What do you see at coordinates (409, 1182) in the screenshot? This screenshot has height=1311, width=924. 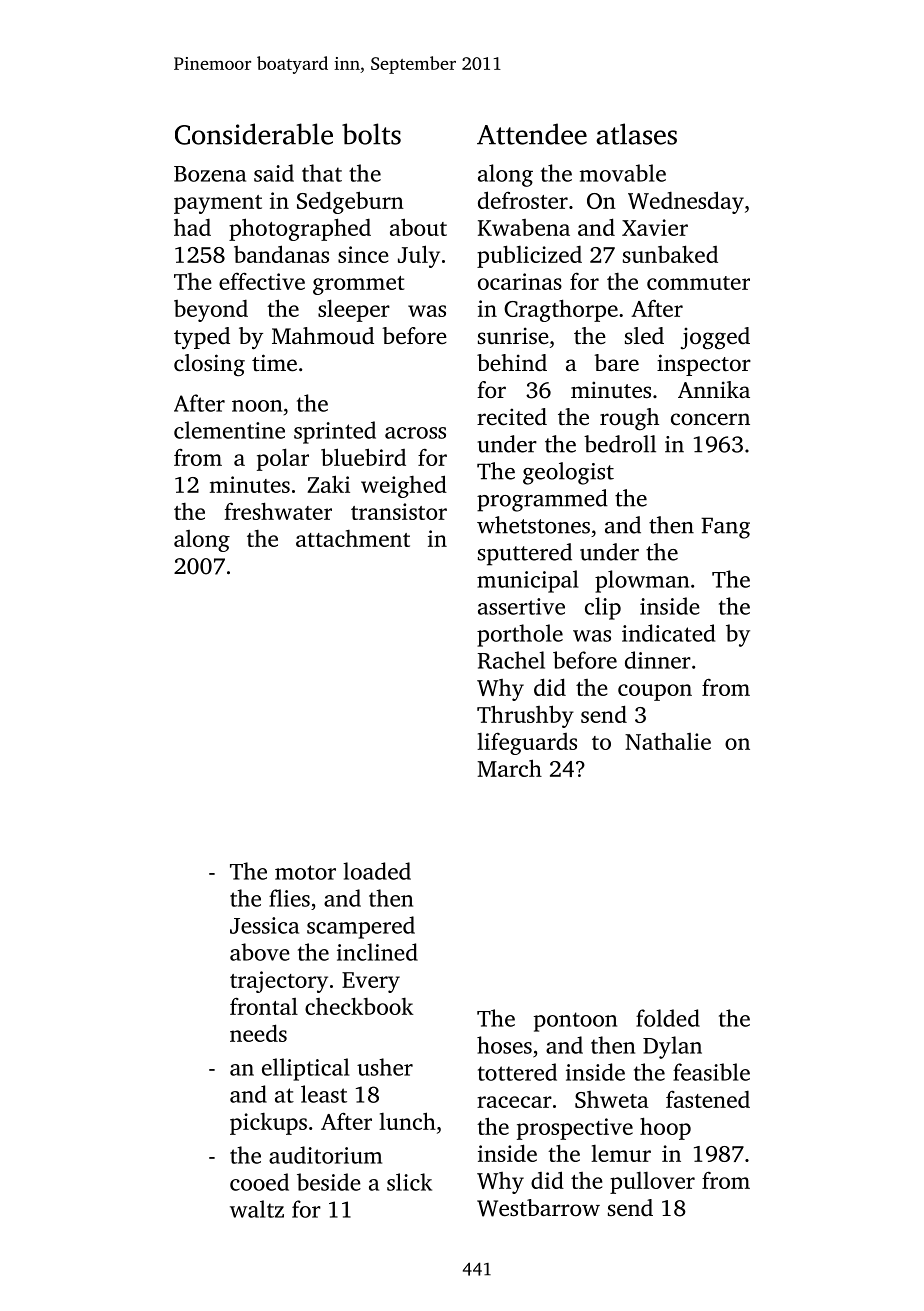 I see `slick` at bounding box center [409, 1182].
